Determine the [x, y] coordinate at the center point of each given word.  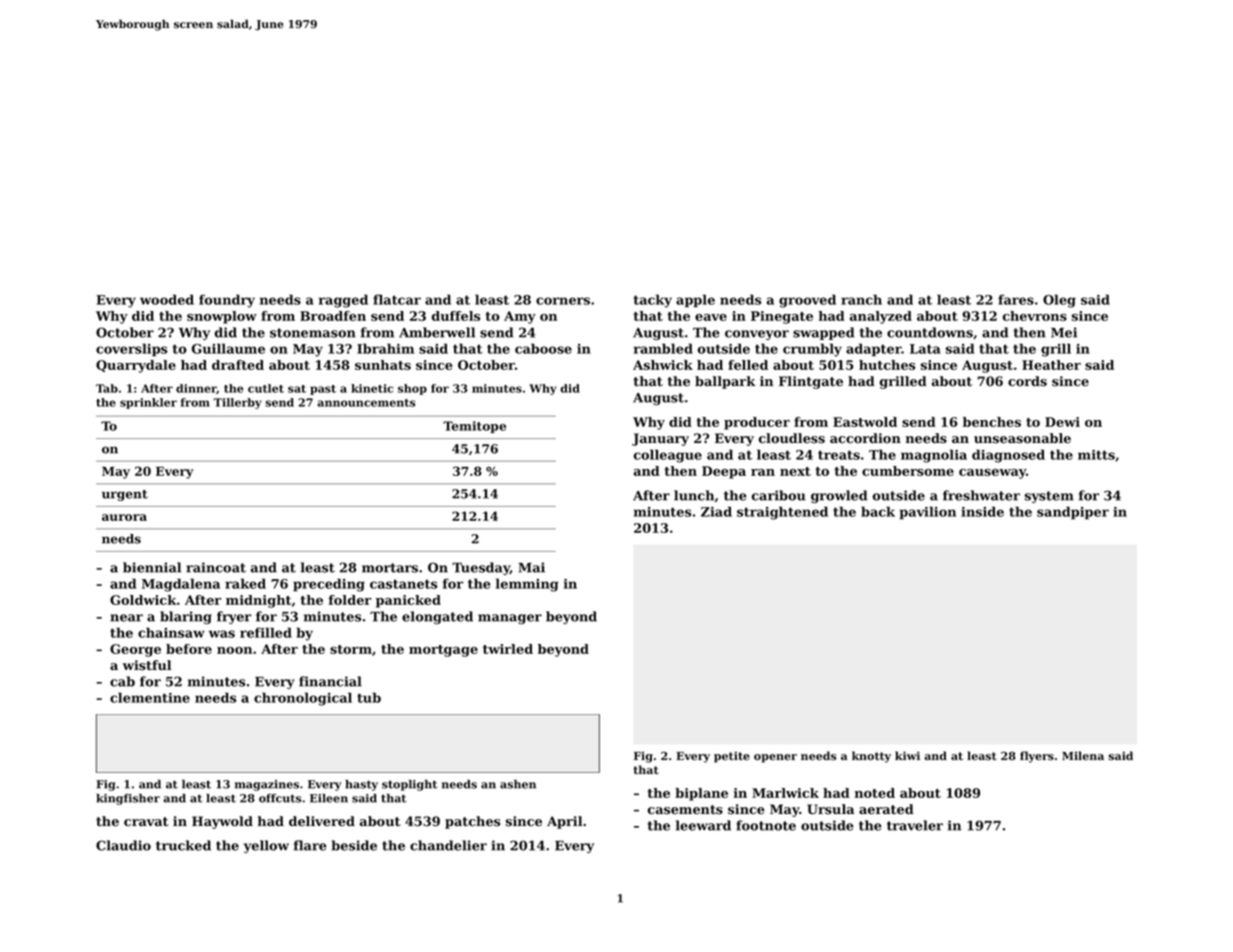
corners [563, 301]
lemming [527, 585]
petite [732, 757]
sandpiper [1073, 513]
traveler [915, 825]
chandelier [448, 845]
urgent [125, 495]
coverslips [131, 350]
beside [354, 845]
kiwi [907, 755]
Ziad [716, 511]
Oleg [1059, 301]
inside [982, 511]
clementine [150, 697]
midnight [259, 601]
